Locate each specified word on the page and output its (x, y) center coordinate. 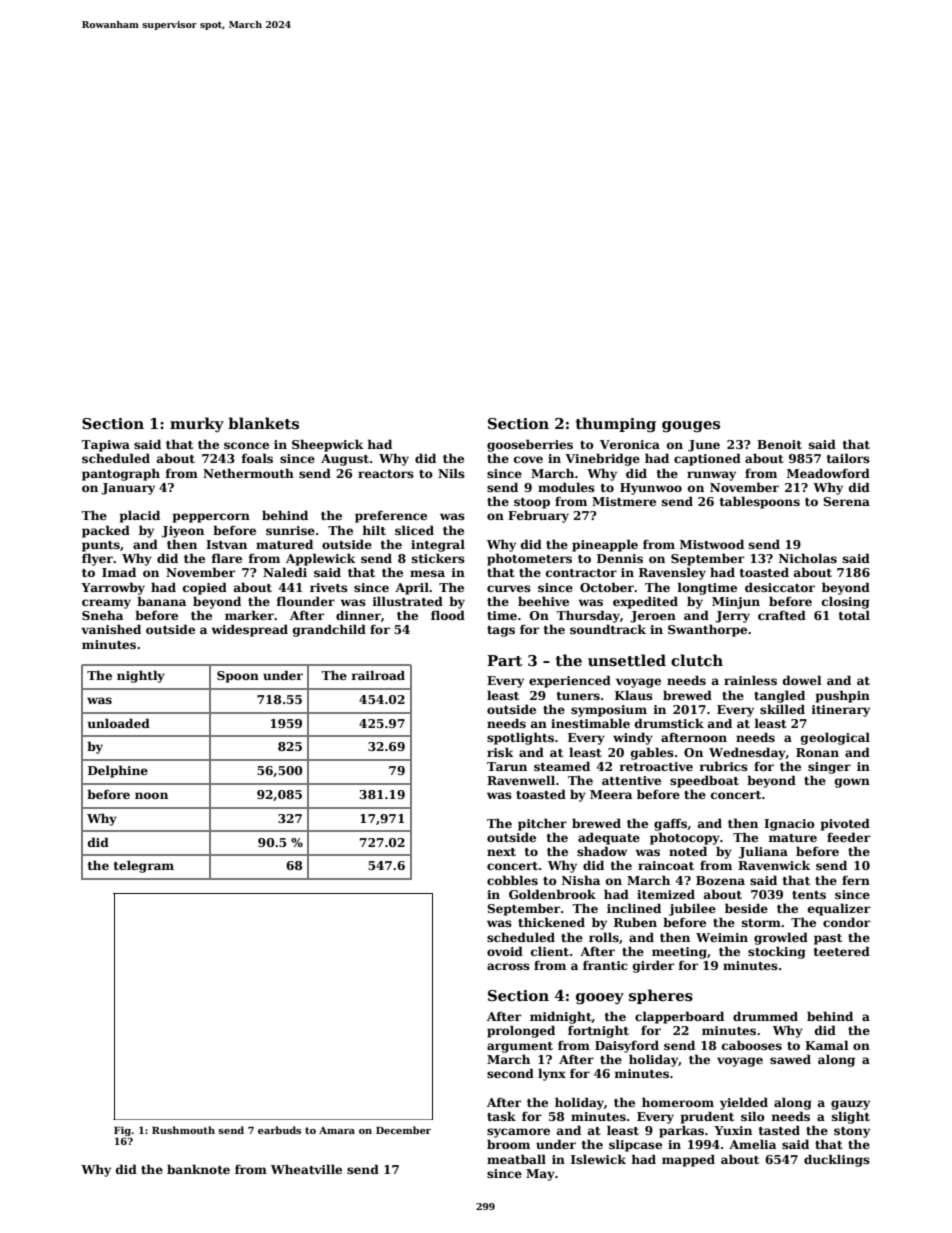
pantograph (121, 474)
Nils (451, 473)
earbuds (279, 1130)
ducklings (837, 1160)
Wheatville (306, 1169)
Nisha (581, 880)
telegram (144, 866)
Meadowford (828, 473)
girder (653, 966)
